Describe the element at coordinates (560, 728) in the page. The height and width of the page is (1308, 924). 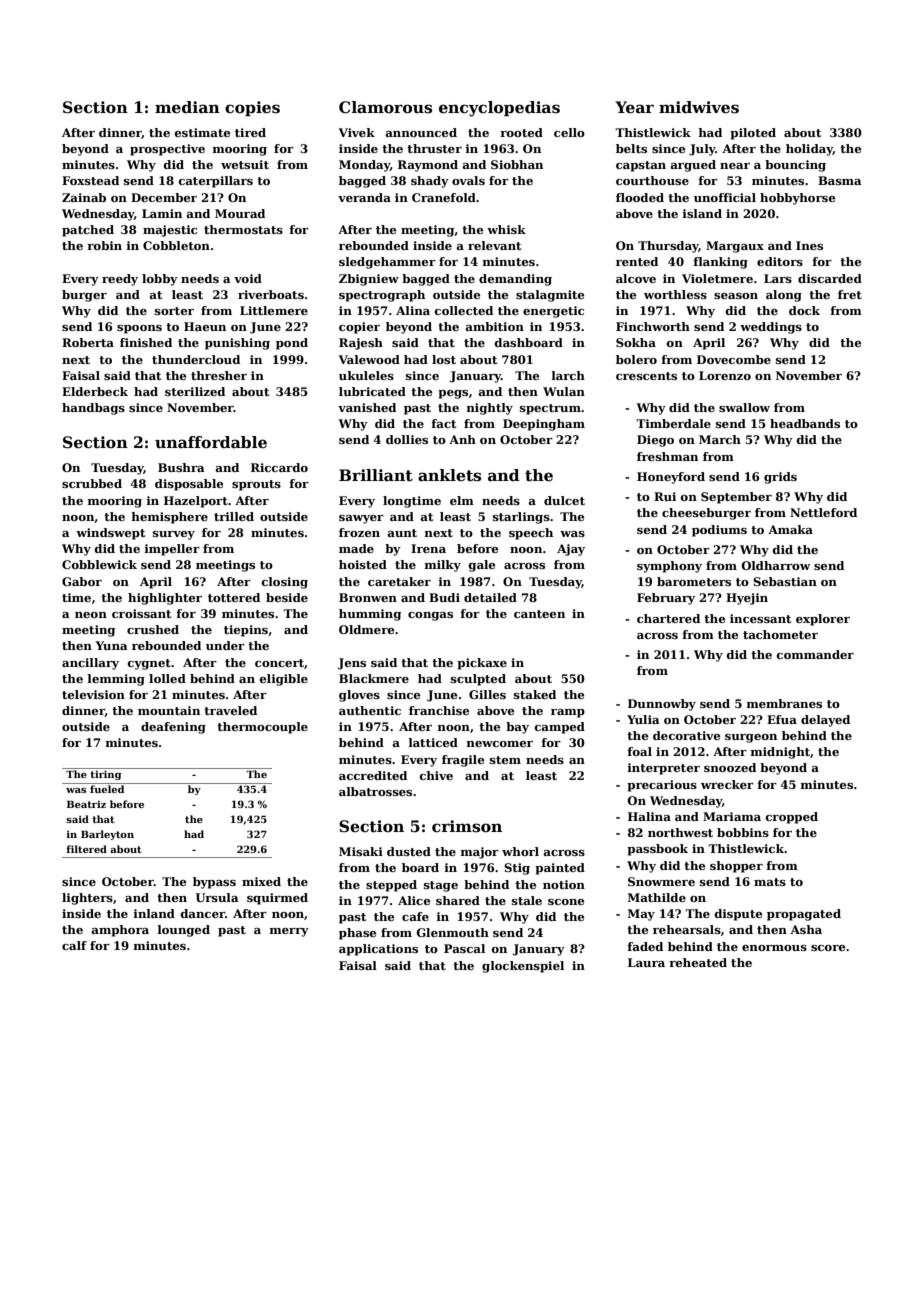
I see `camped` at that location.
